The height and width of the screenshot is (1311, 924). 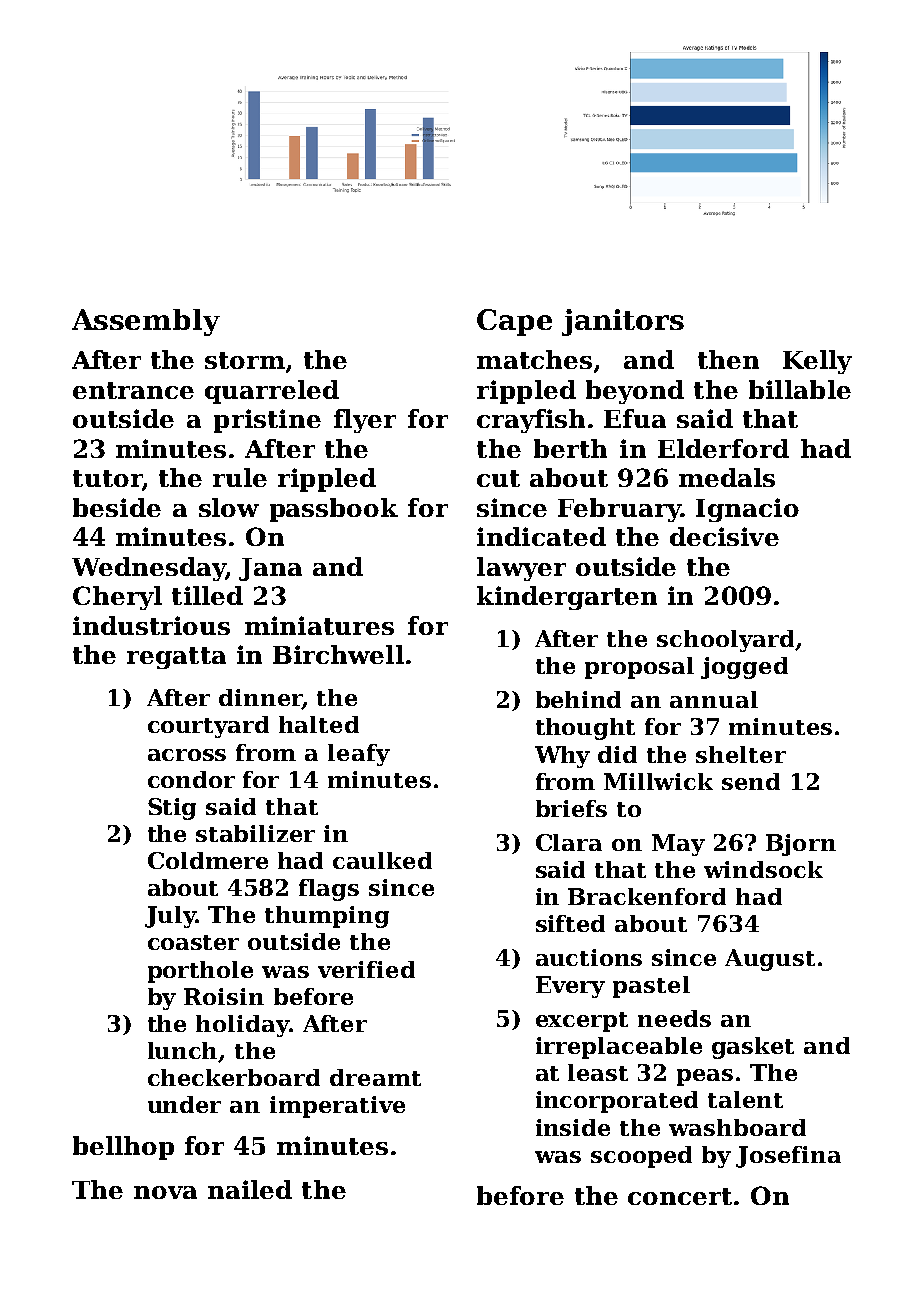 What do you see at coordinates (245, 360) in the screenshot?
I see `storm` at bounding box center [245, 360].
